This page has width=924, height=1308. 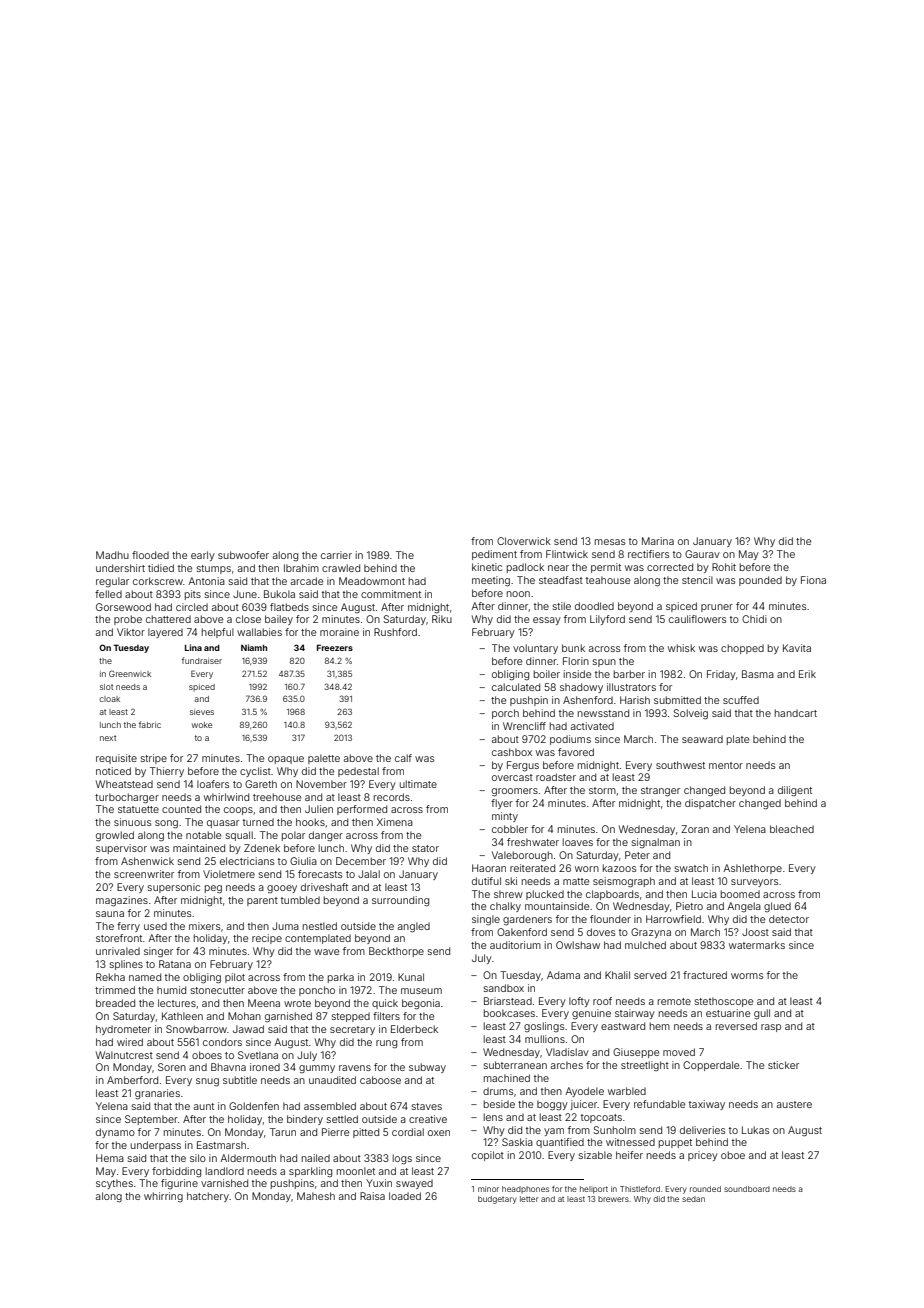 What do you see at coordinates (123, 607) in the page?
I see `Gorsewood` at bounding box center [123, 607].
